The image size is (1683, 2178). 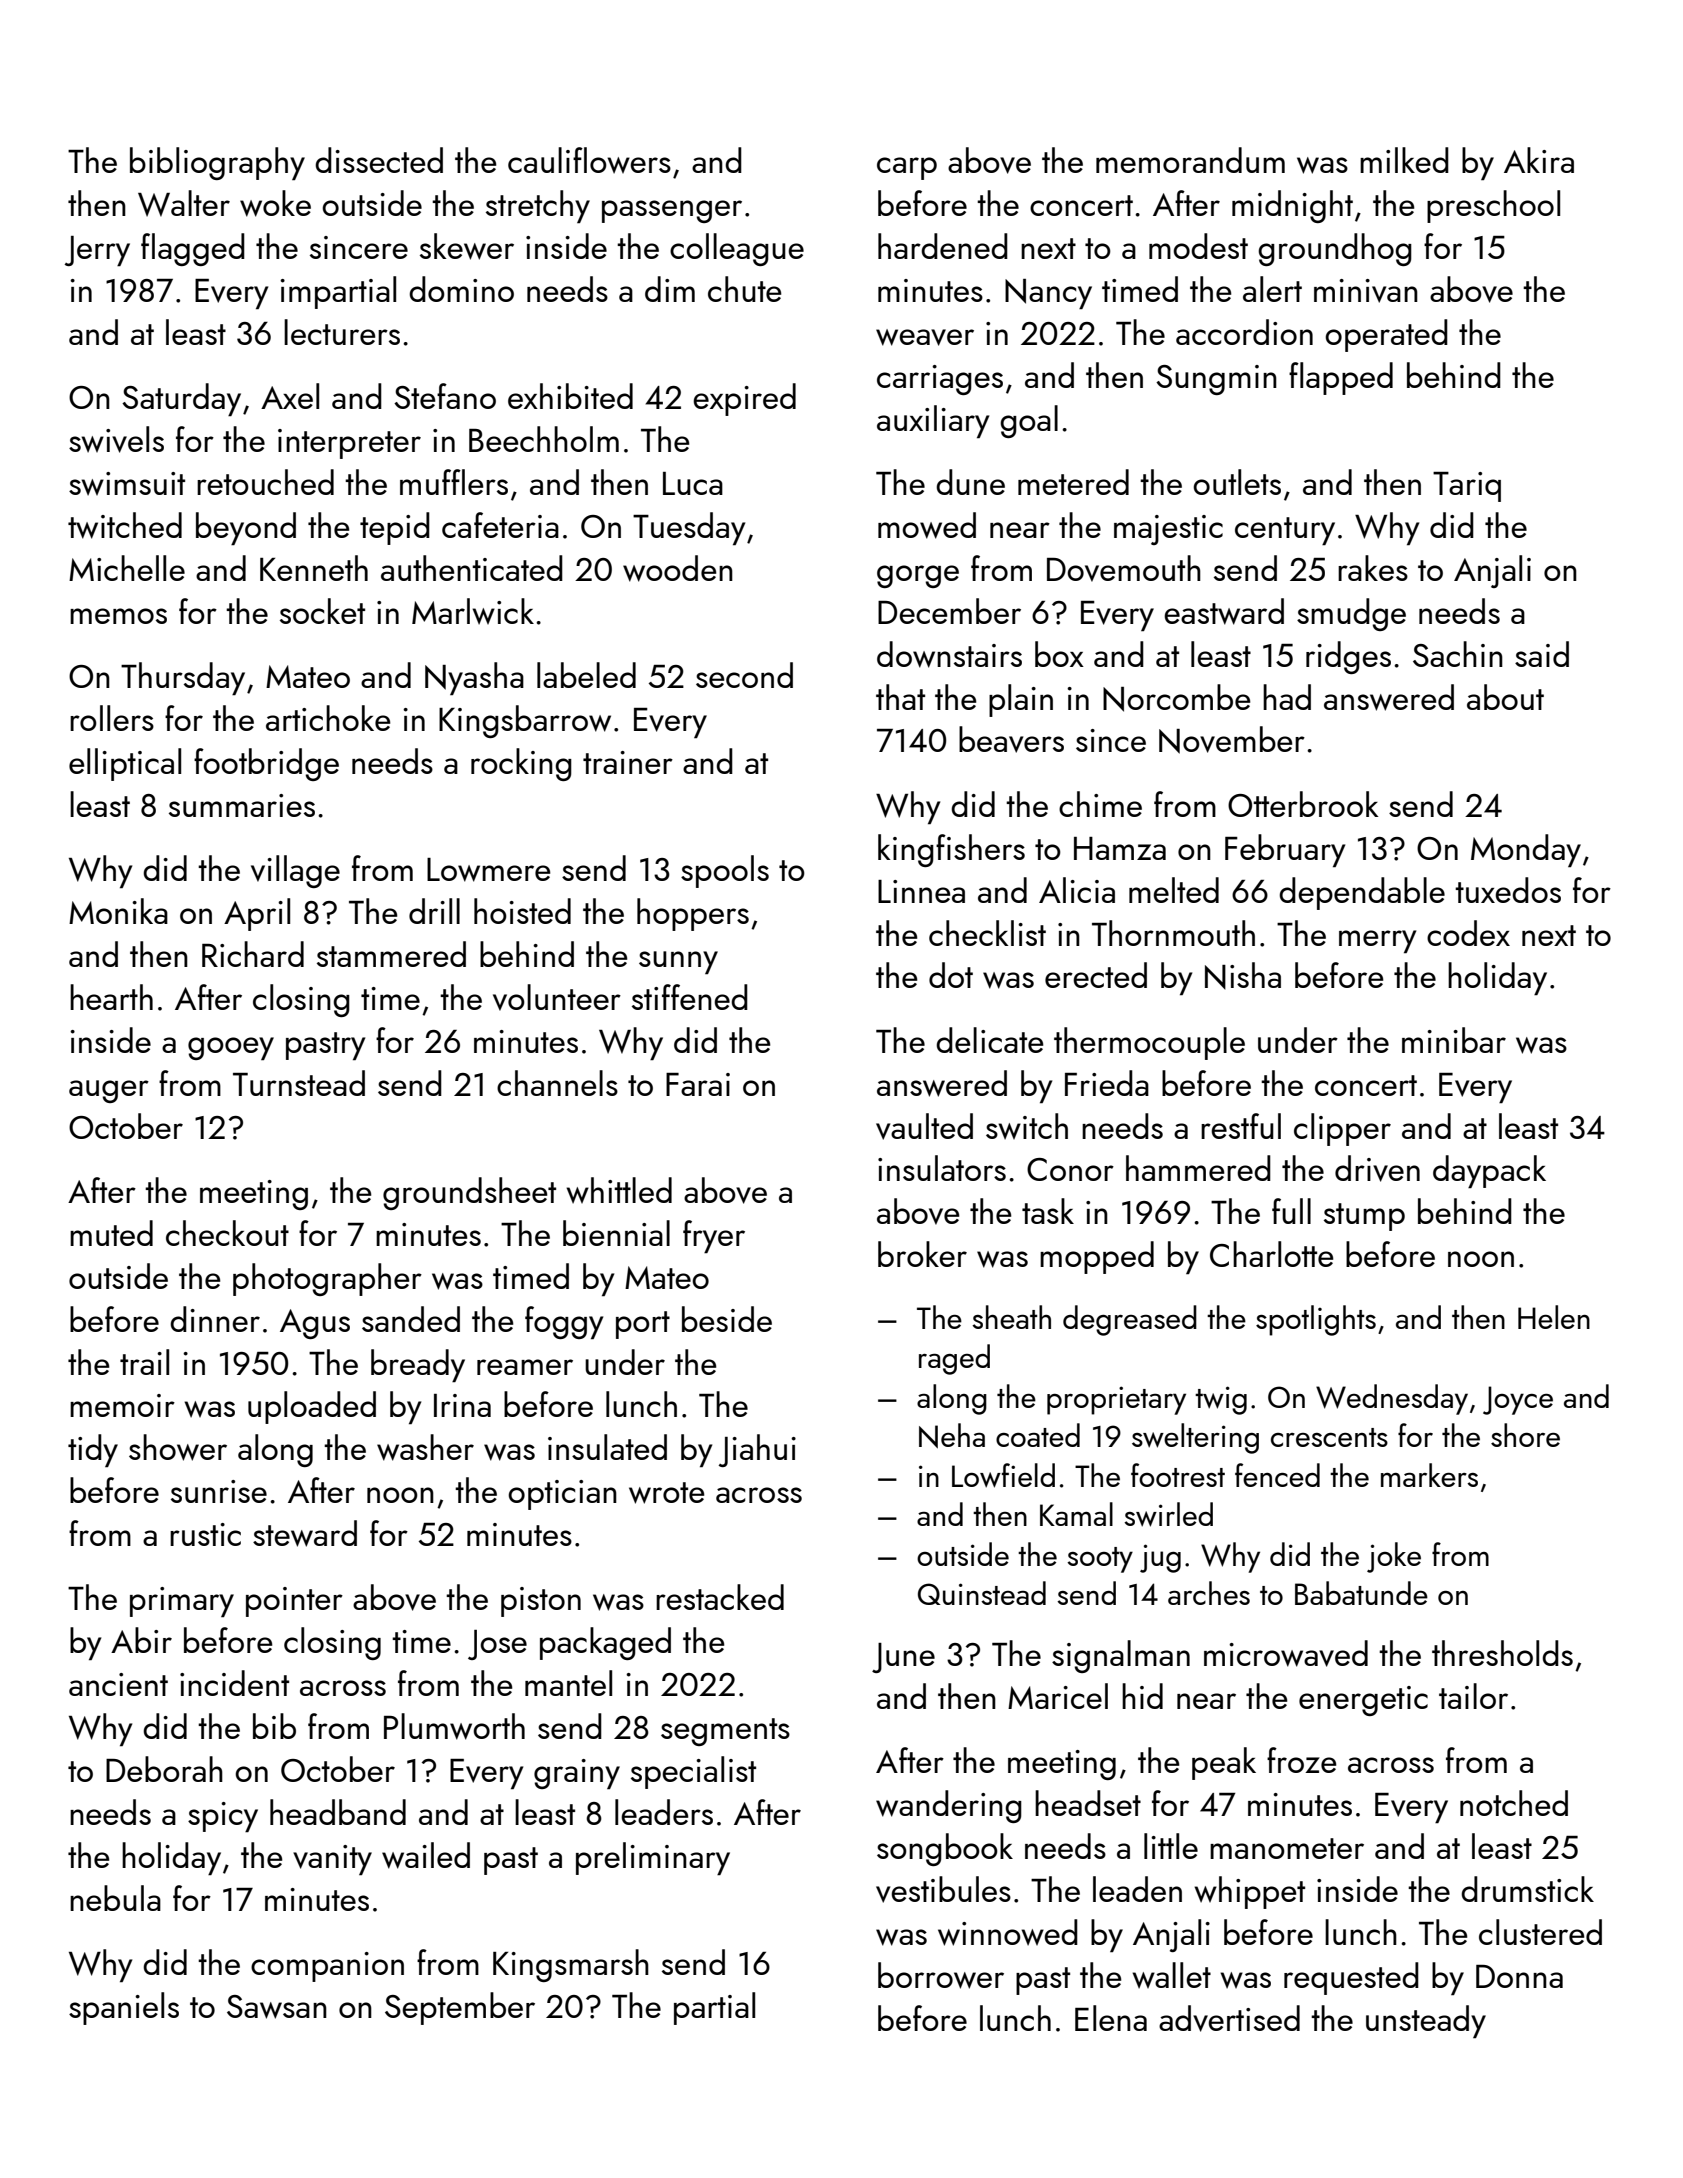 What do you see at coordinates (1539, 160) in the screenshot?
I see `Akira` at bounding box center [1539, 160].
